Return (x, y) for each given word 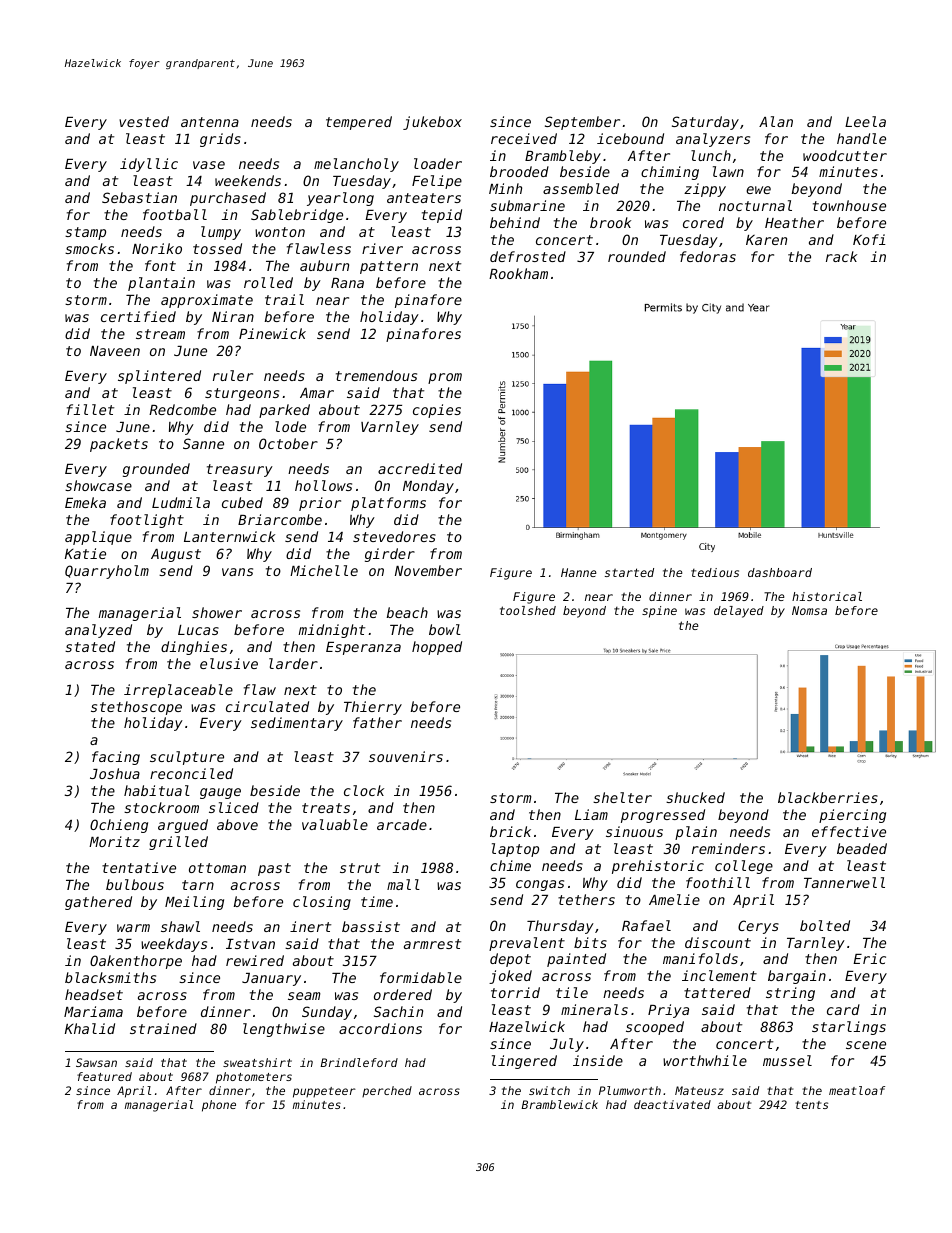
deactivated (672, 1104)
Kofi (869, 239)
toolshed (528, 610)
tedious (715, 572)
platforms (388, 504)
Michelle (324, 570)
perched (387, 1091)
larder (293, 663)
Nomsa (809, 610)
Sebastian (139, 197)
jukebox (432, 123)
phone (219, 1106)
